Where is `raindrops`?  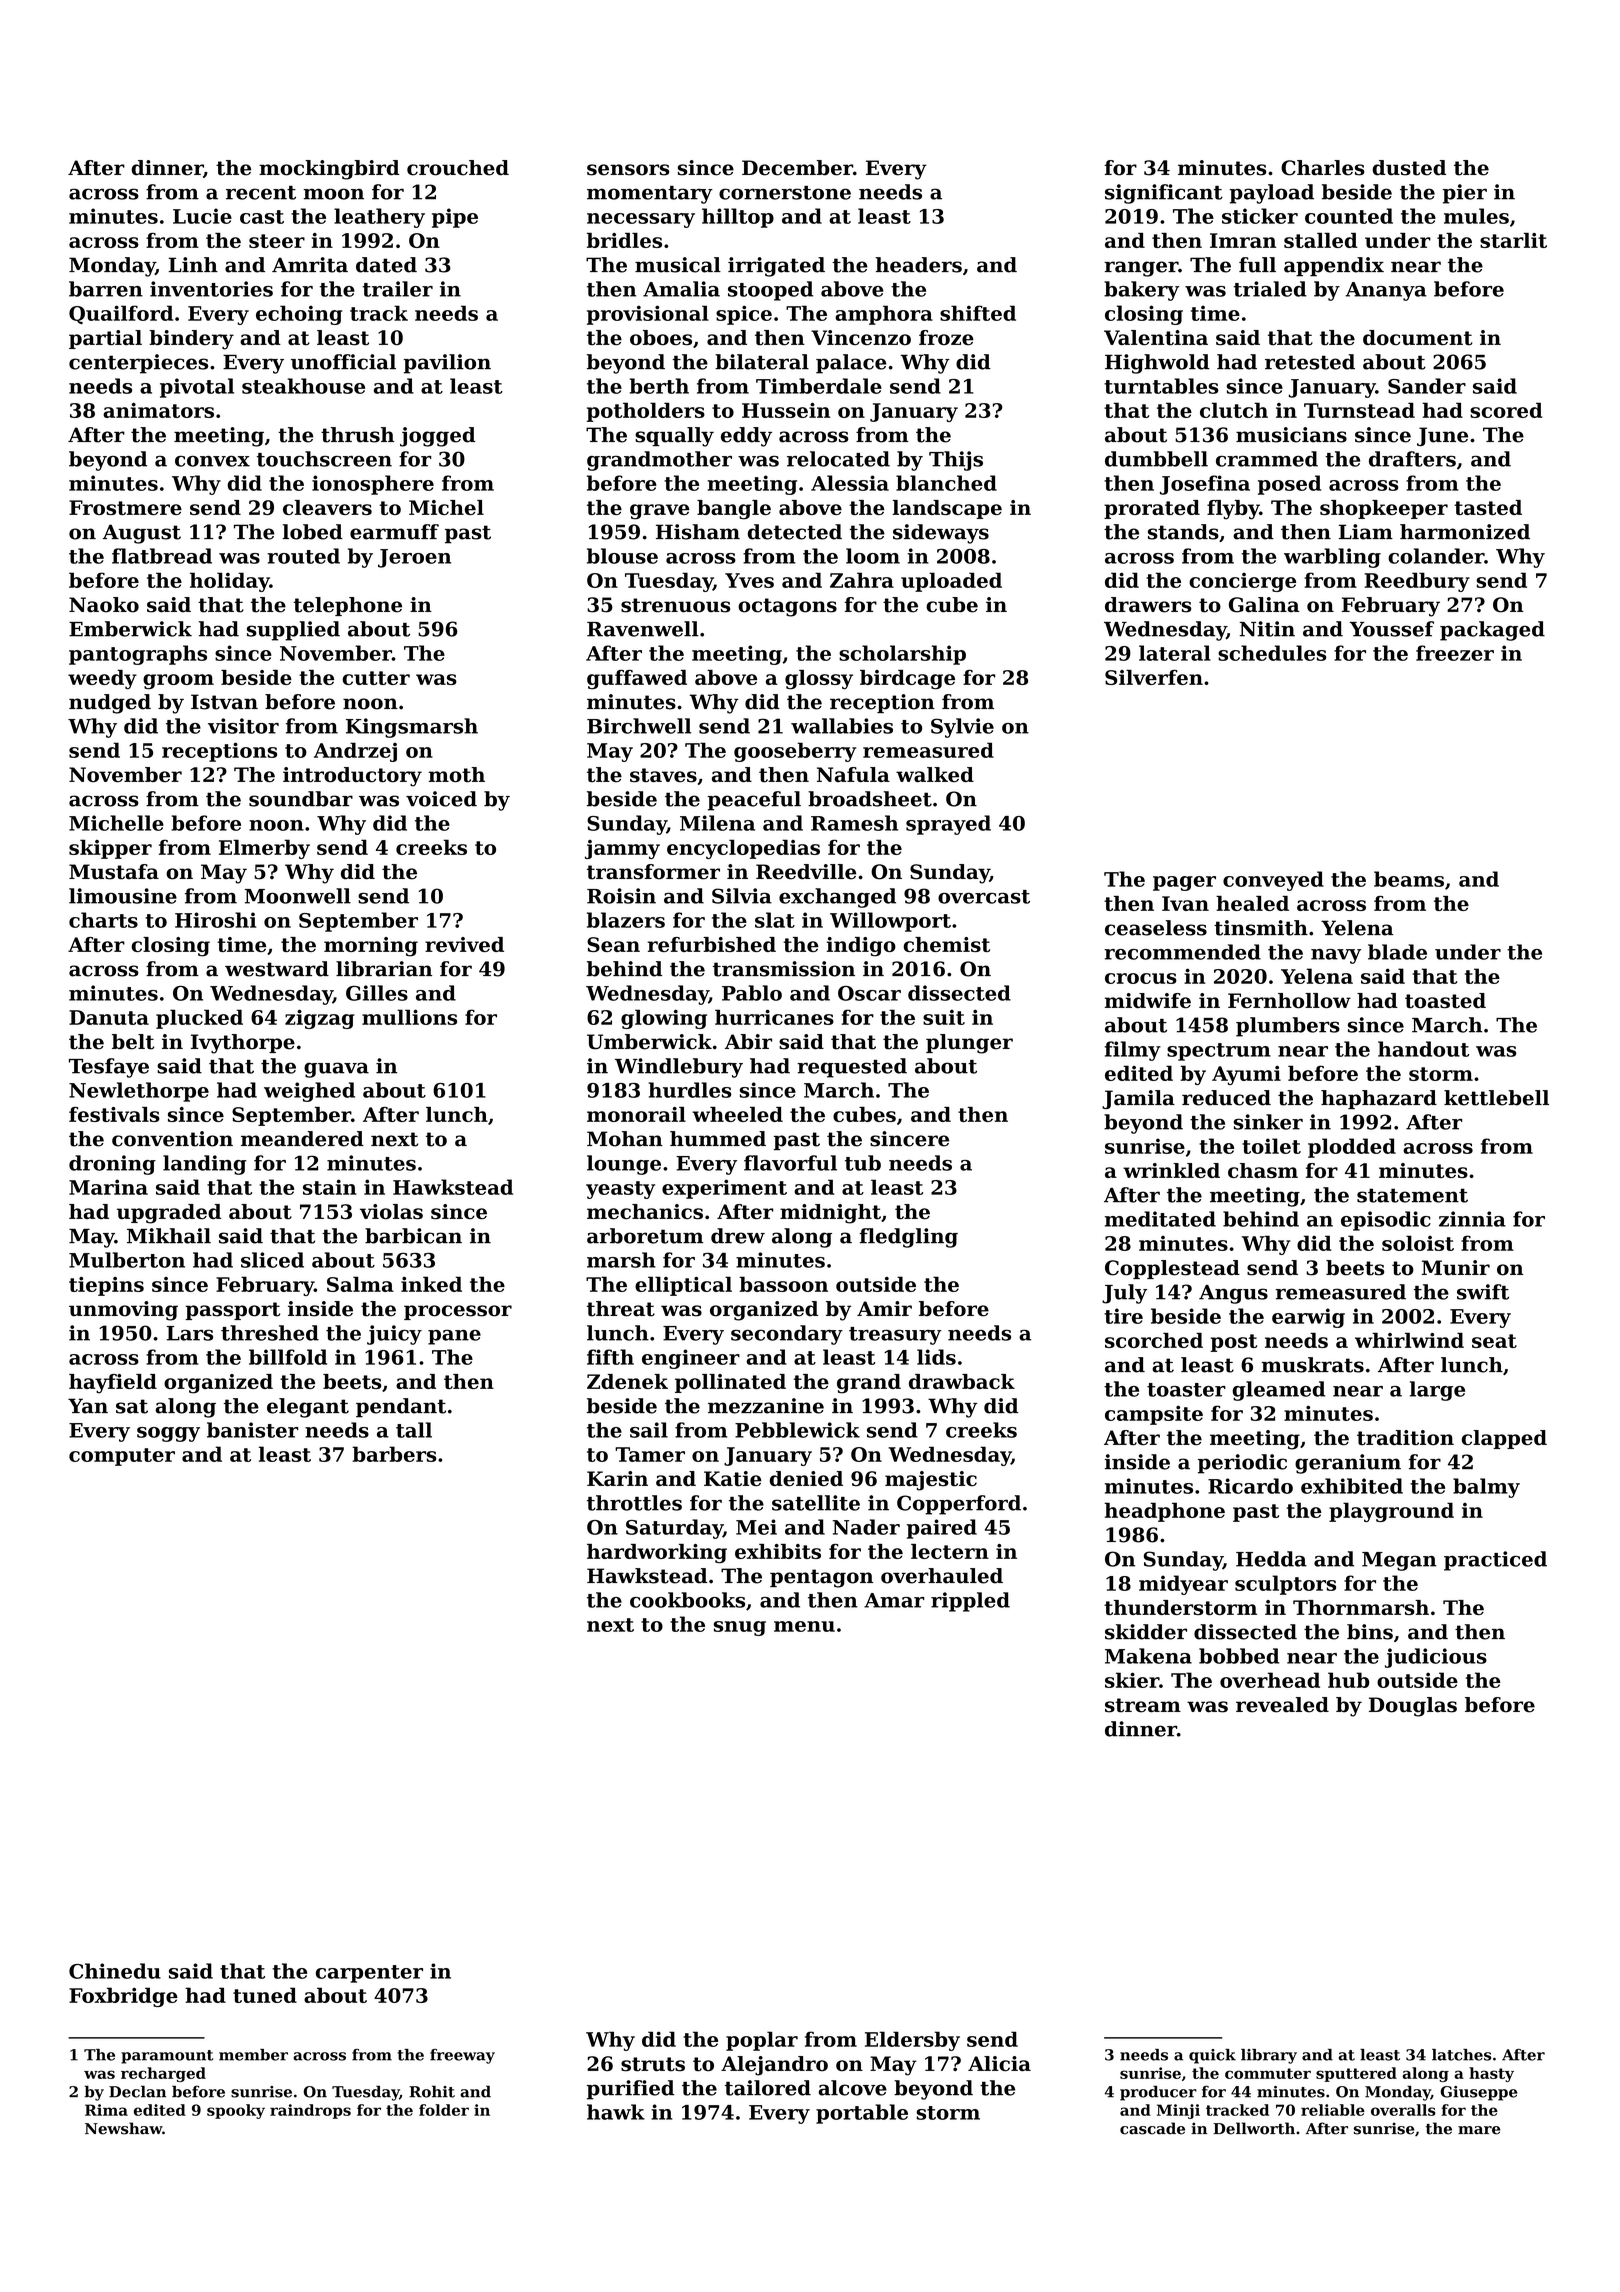
raindrops is located at coordinates (310, 2111).
